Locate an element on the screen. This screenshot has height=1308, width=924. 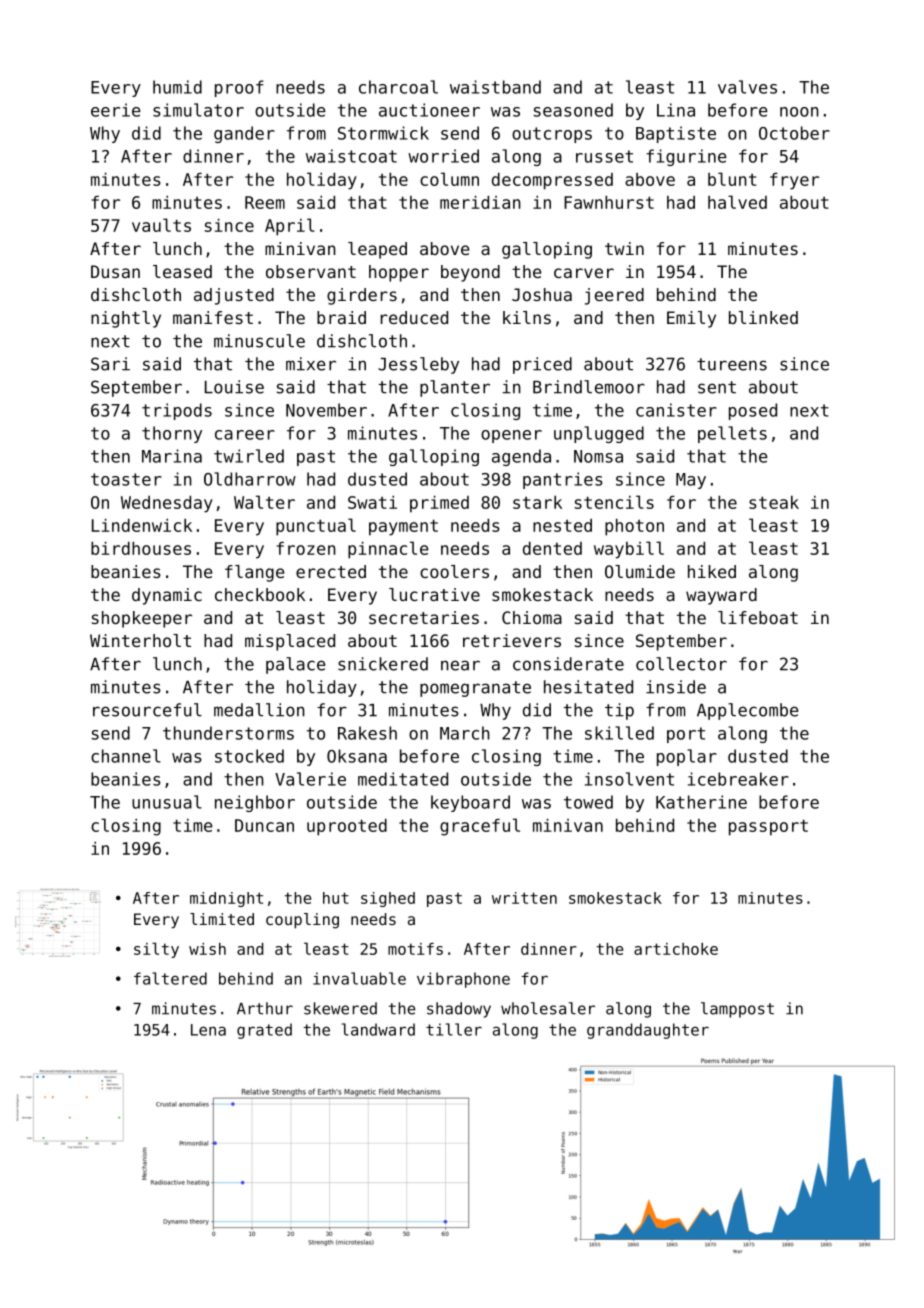
waistband is located at coordinates (495, 87).
